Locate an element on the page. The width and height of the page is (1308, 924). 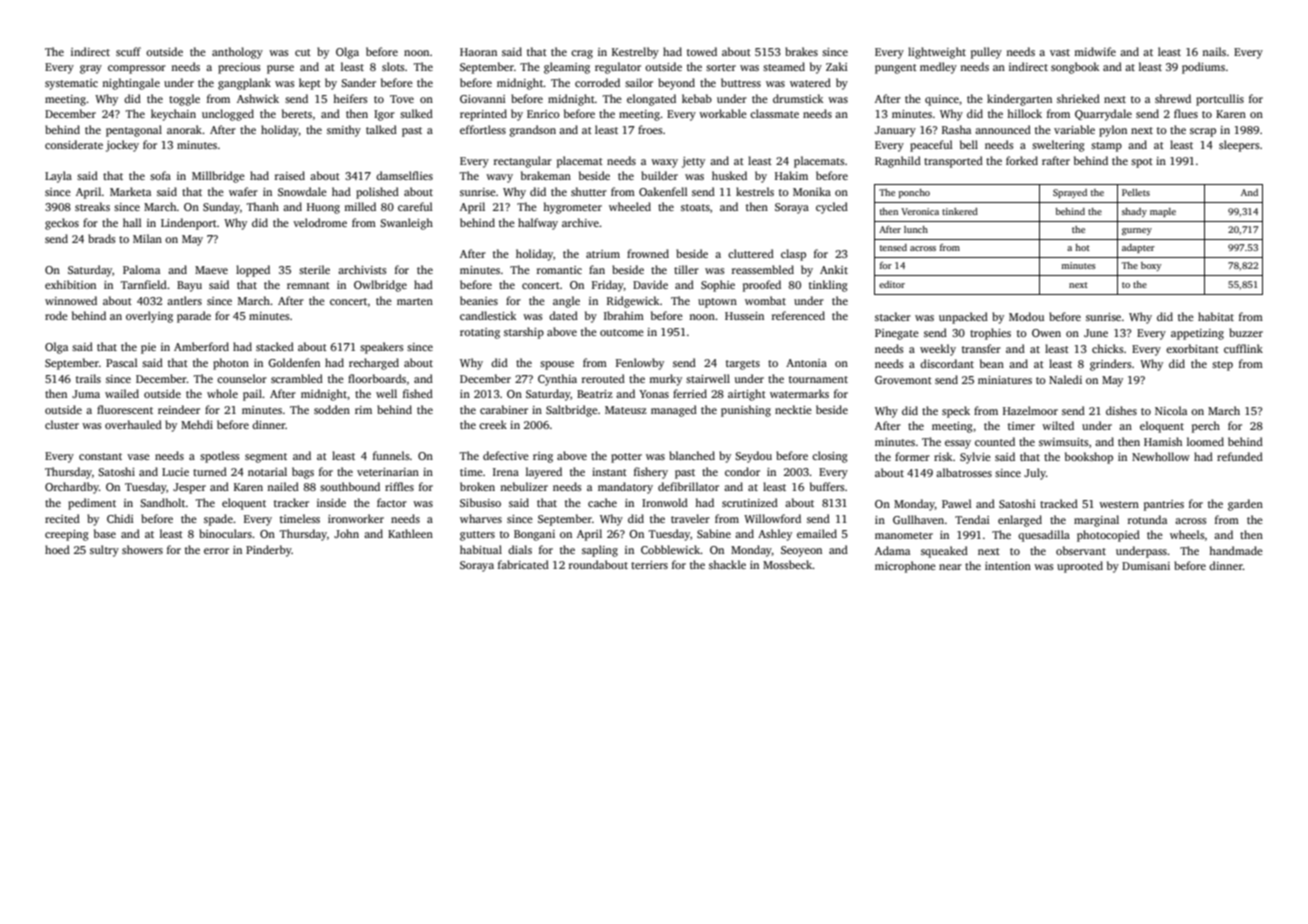
Seydou is located at coordinates (753, 457).
